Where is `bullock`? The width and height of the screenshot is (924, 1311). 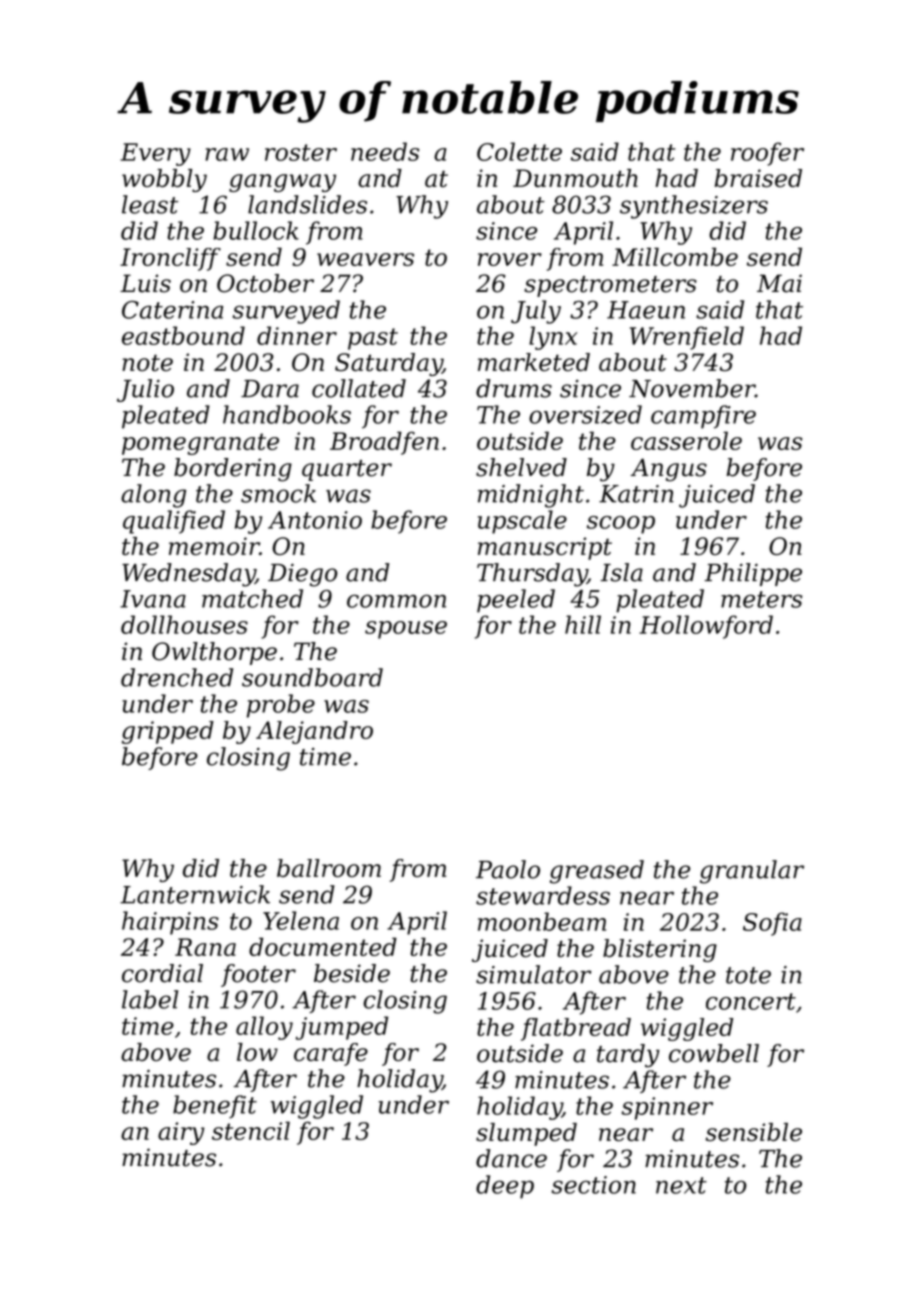
bullock is located at coordinates (256, 230).
